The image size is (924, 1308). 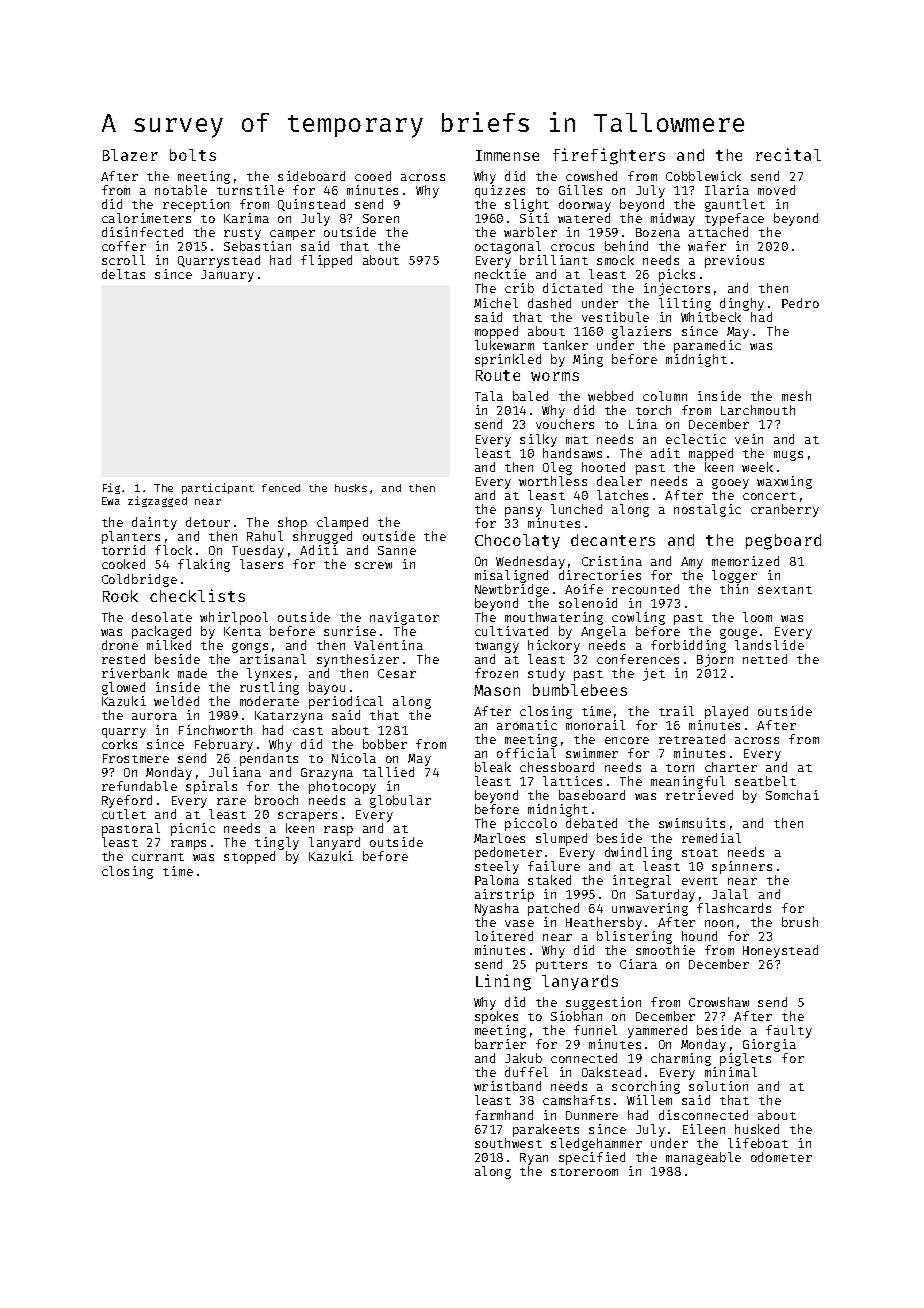 I want to click on farmhand, so click(x=504, y=1115).
